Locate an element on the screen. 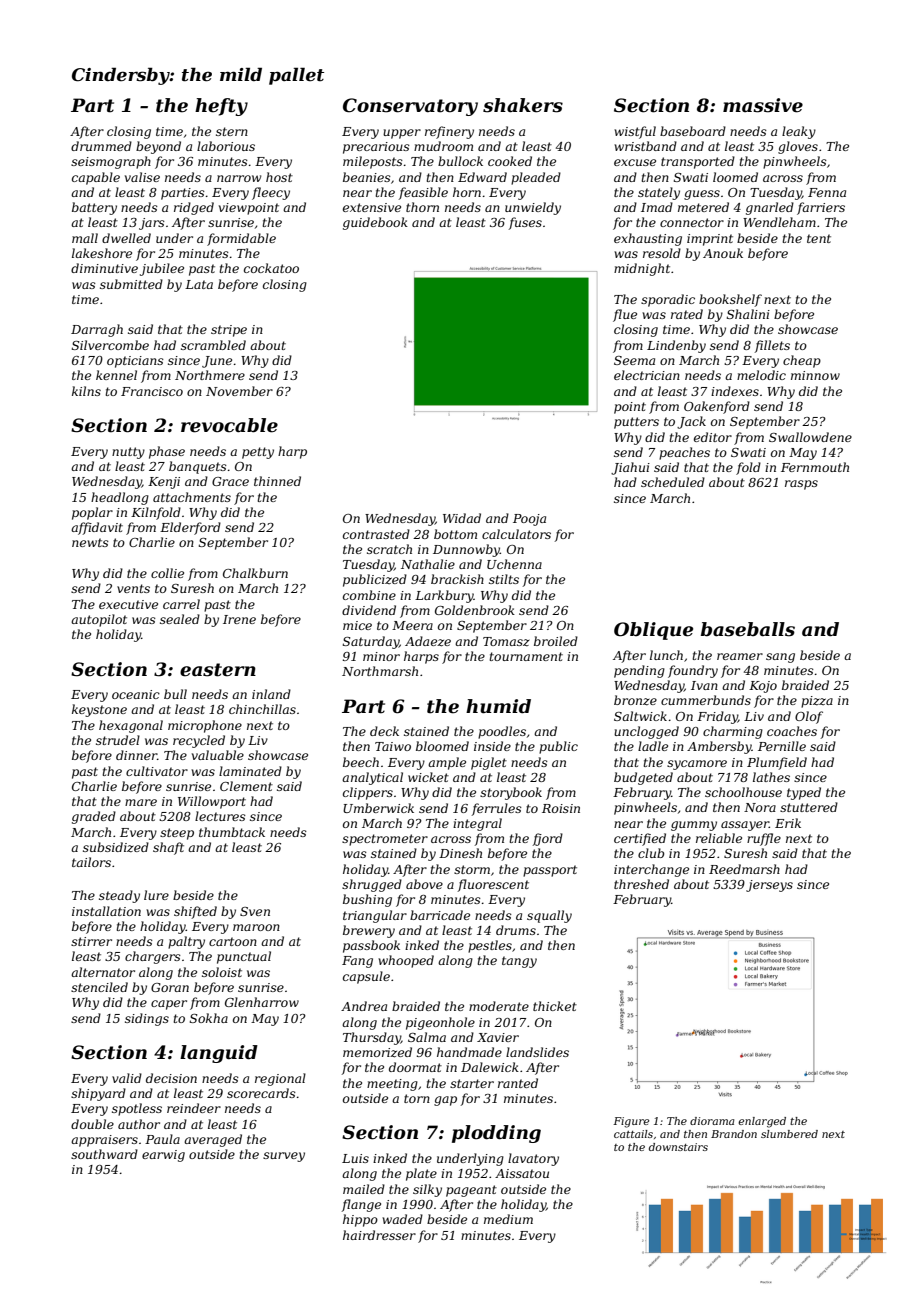 The image size is (924, 1308). hefty is located at coordinates (221, 107).
